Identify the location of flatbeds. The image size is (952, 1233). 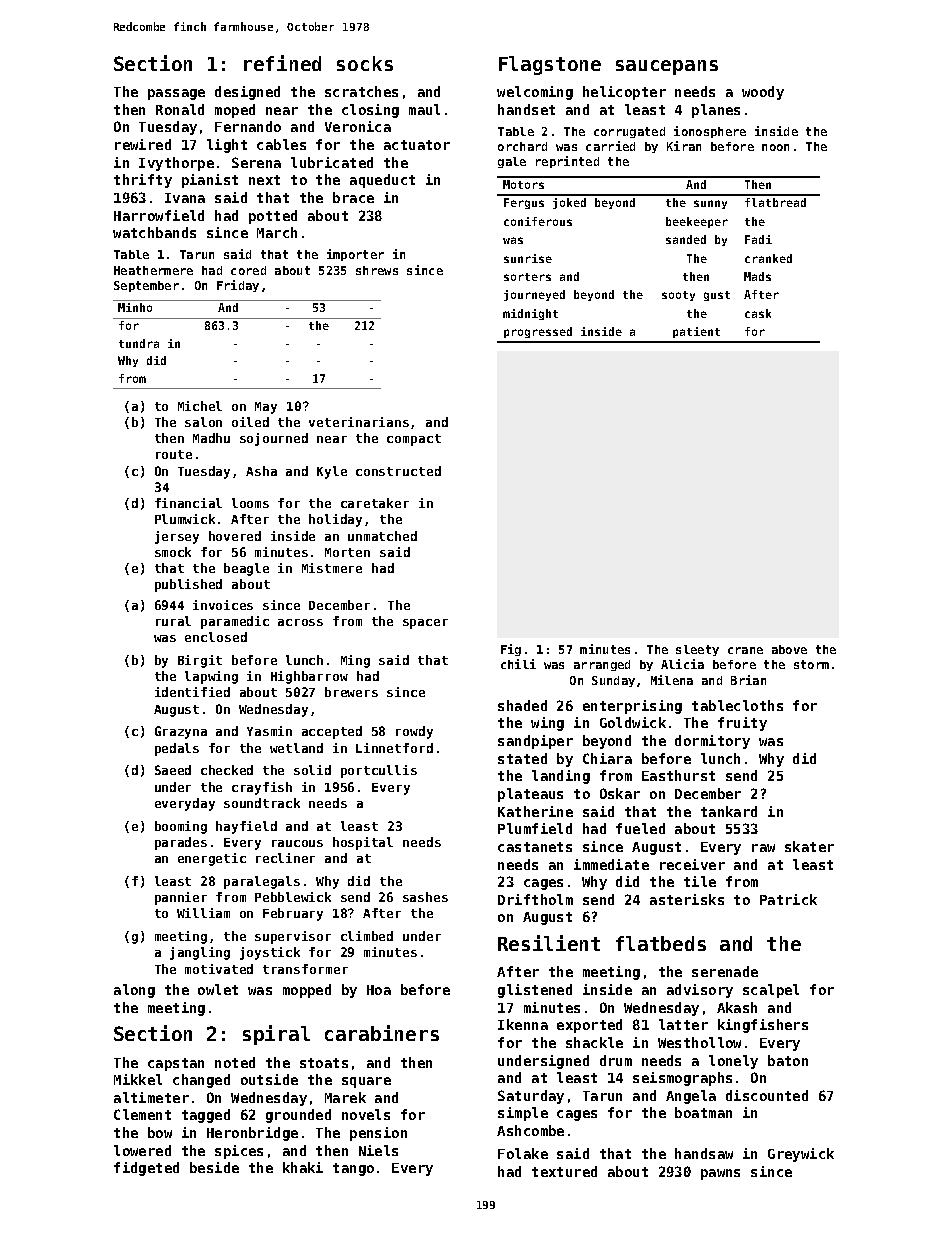
(661, 943).
